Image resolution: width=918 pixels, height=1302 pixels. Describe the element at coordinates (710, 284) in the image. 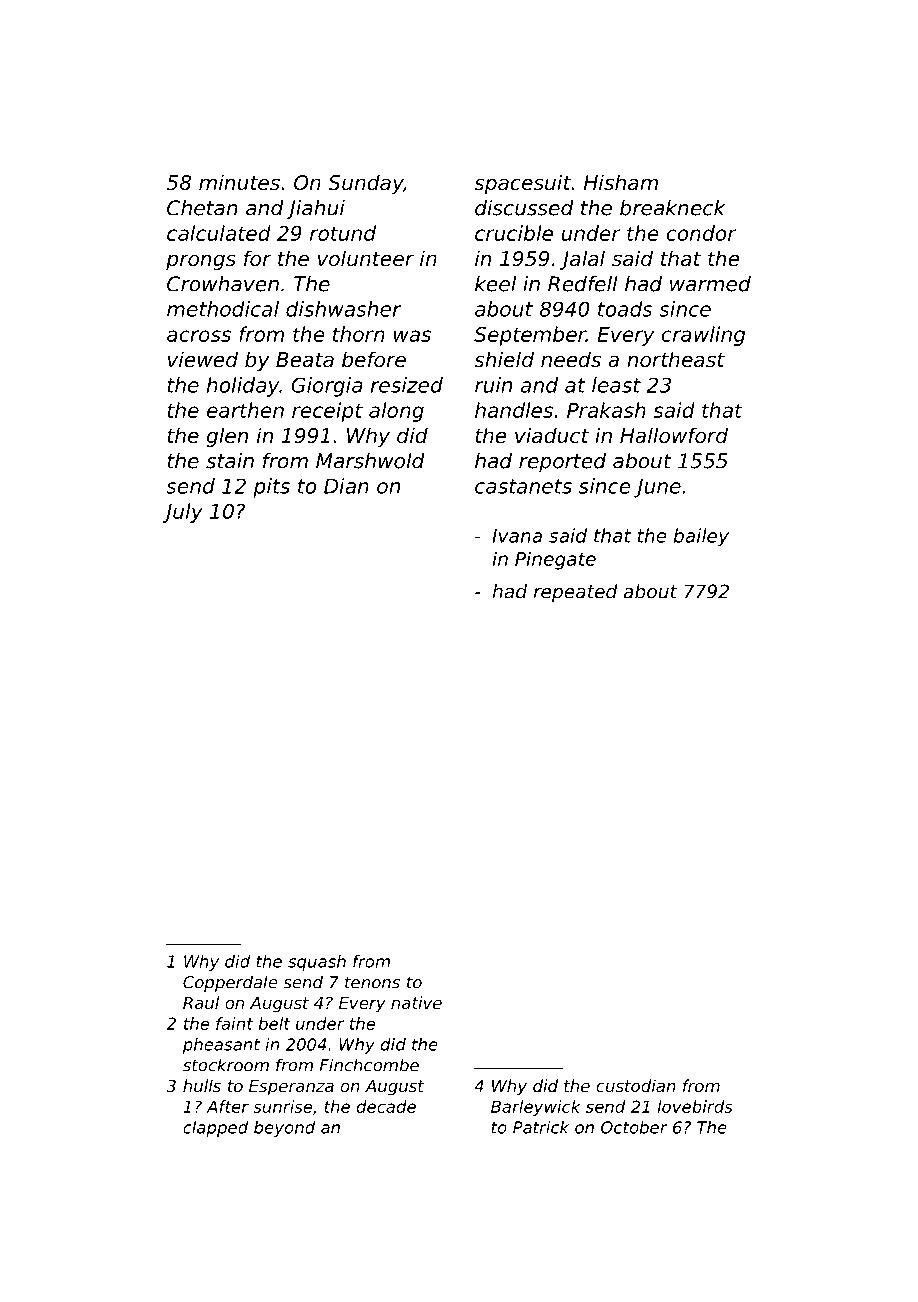

I see `warmed` at that location.
